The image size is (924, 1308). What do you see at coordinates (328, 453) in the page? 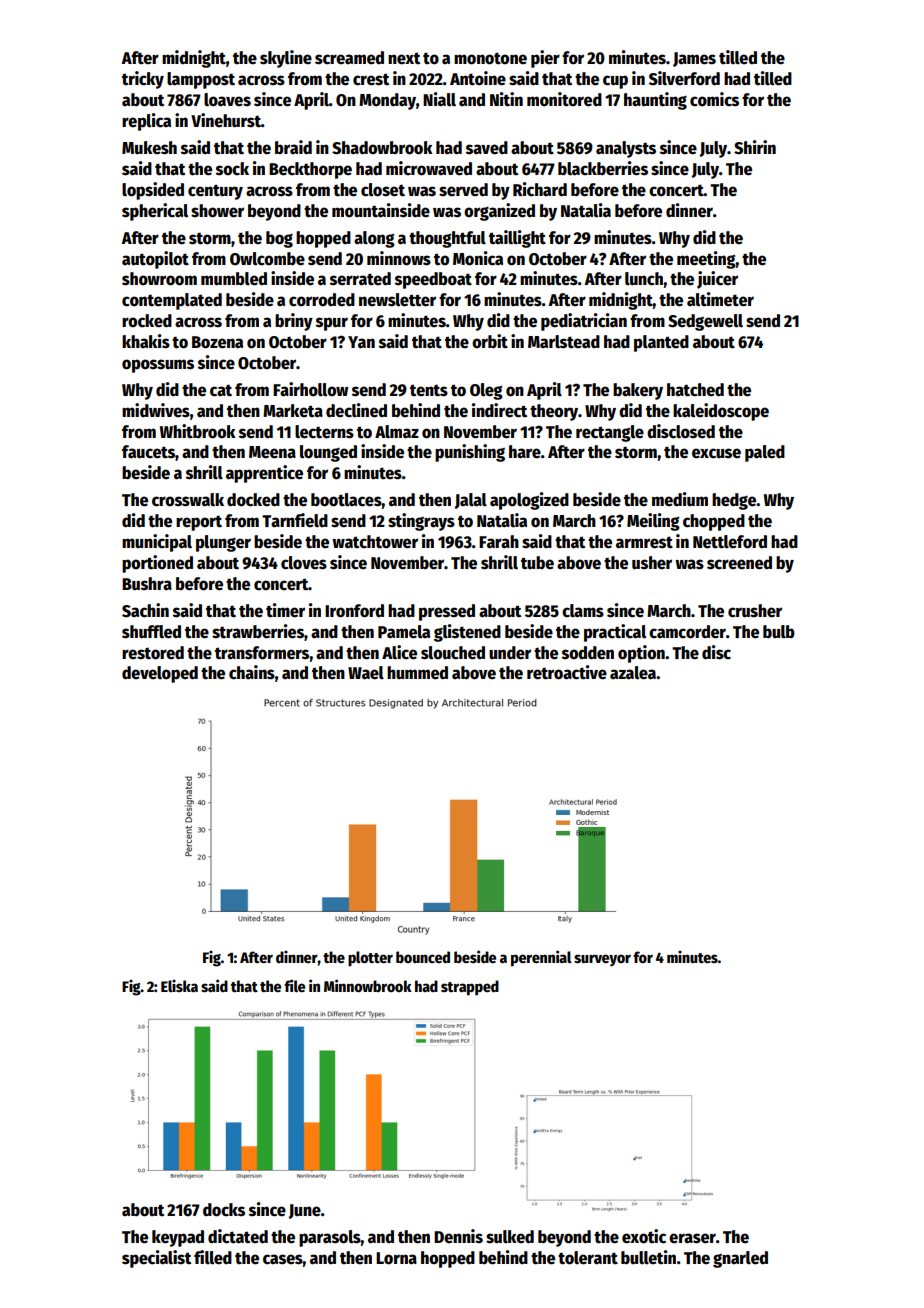
I see `lounged` at bounding box center [328, 453].
